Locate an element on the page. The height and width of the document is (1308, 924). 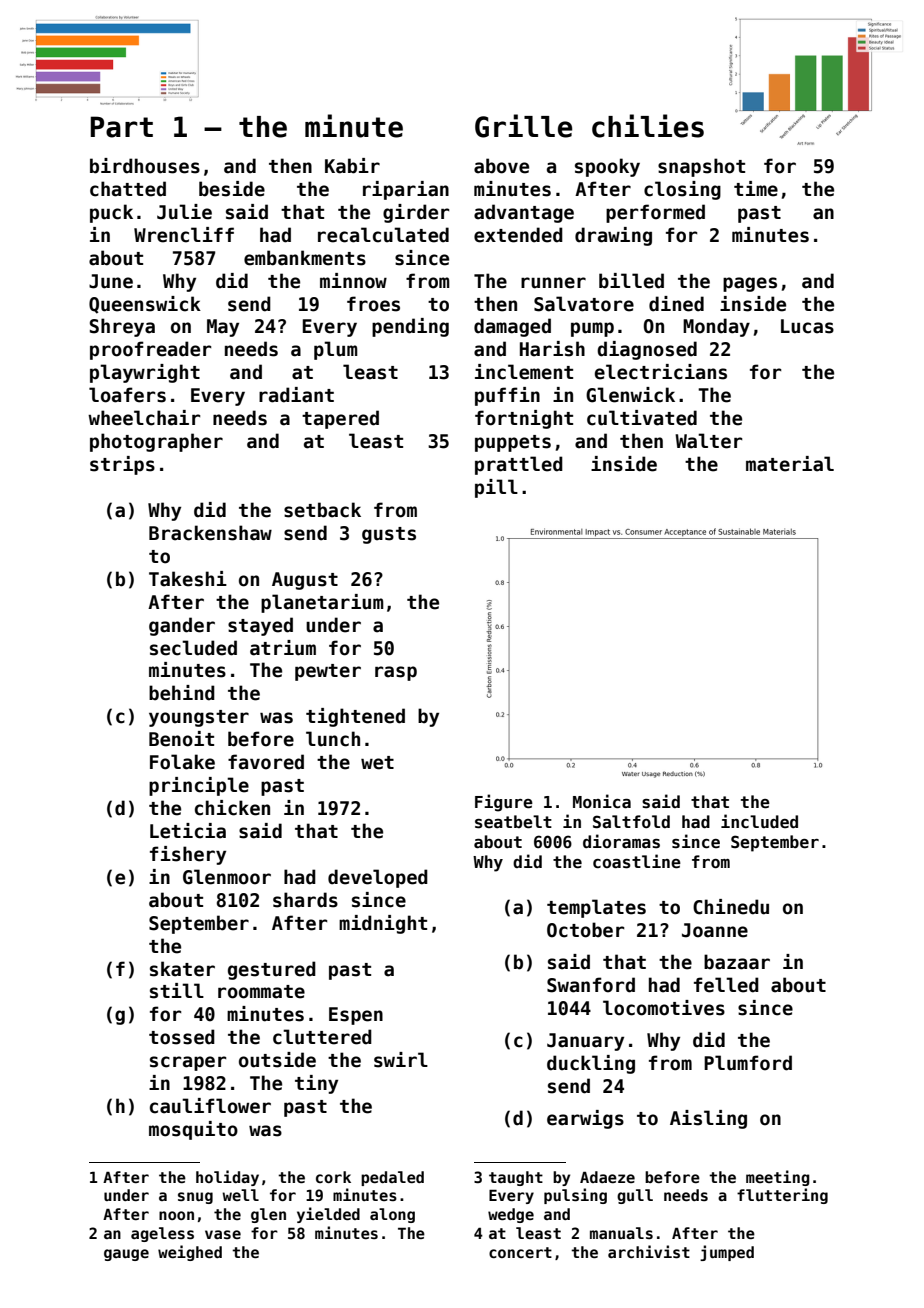
time is located at coordinates (756, 189).
